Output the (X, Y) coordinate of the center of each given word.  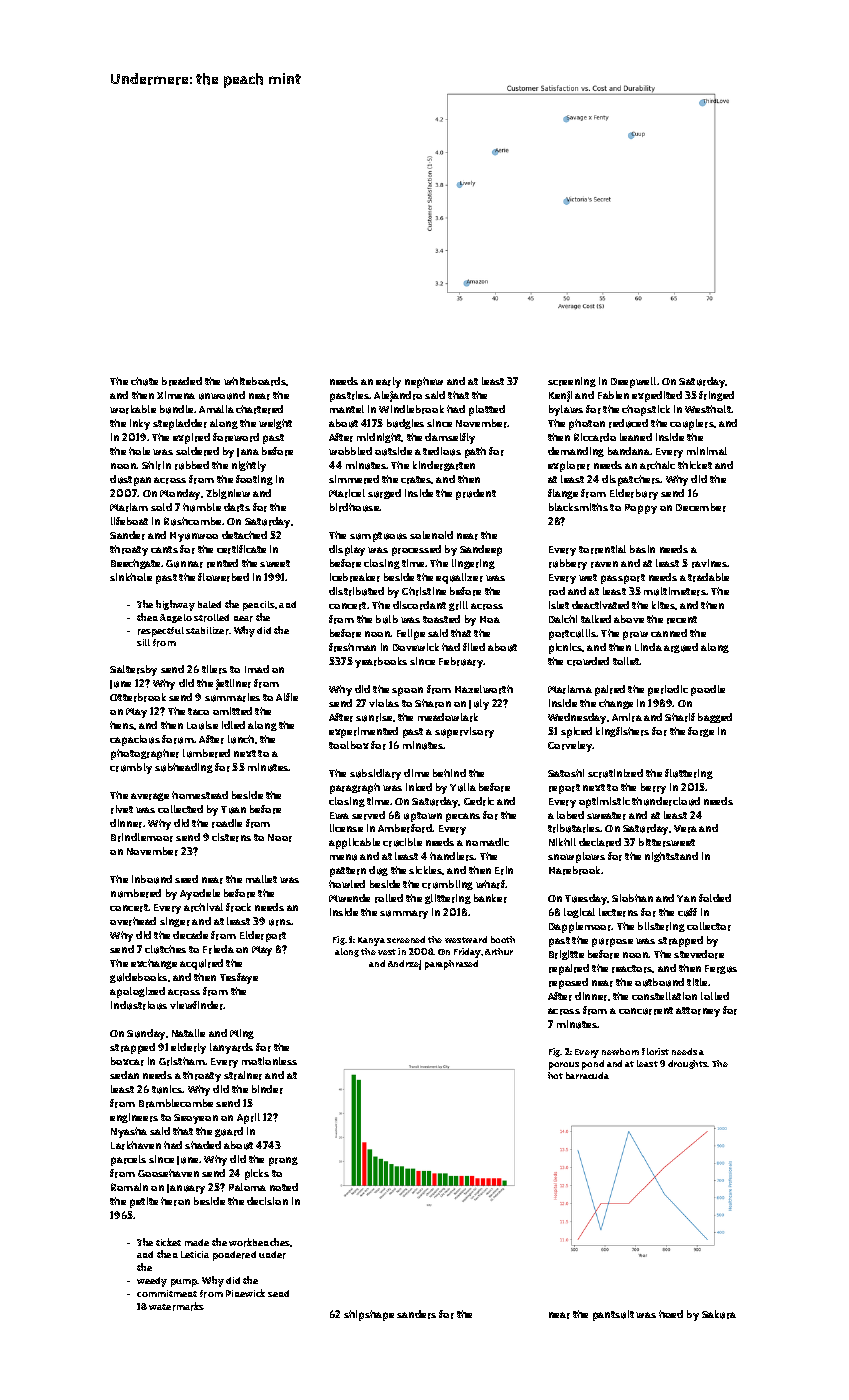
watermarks (176, 1306)
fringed (716, 396)
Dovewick (416, 647)
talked (596, 619)
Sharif (680, 717)
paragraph (355, 788)
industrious (139, 1005)
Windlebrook (411, 409)
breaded (182, 381)
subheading (184, 768)
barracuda (587, 1075)
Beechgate (135, 564)
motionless (269, 1061)
